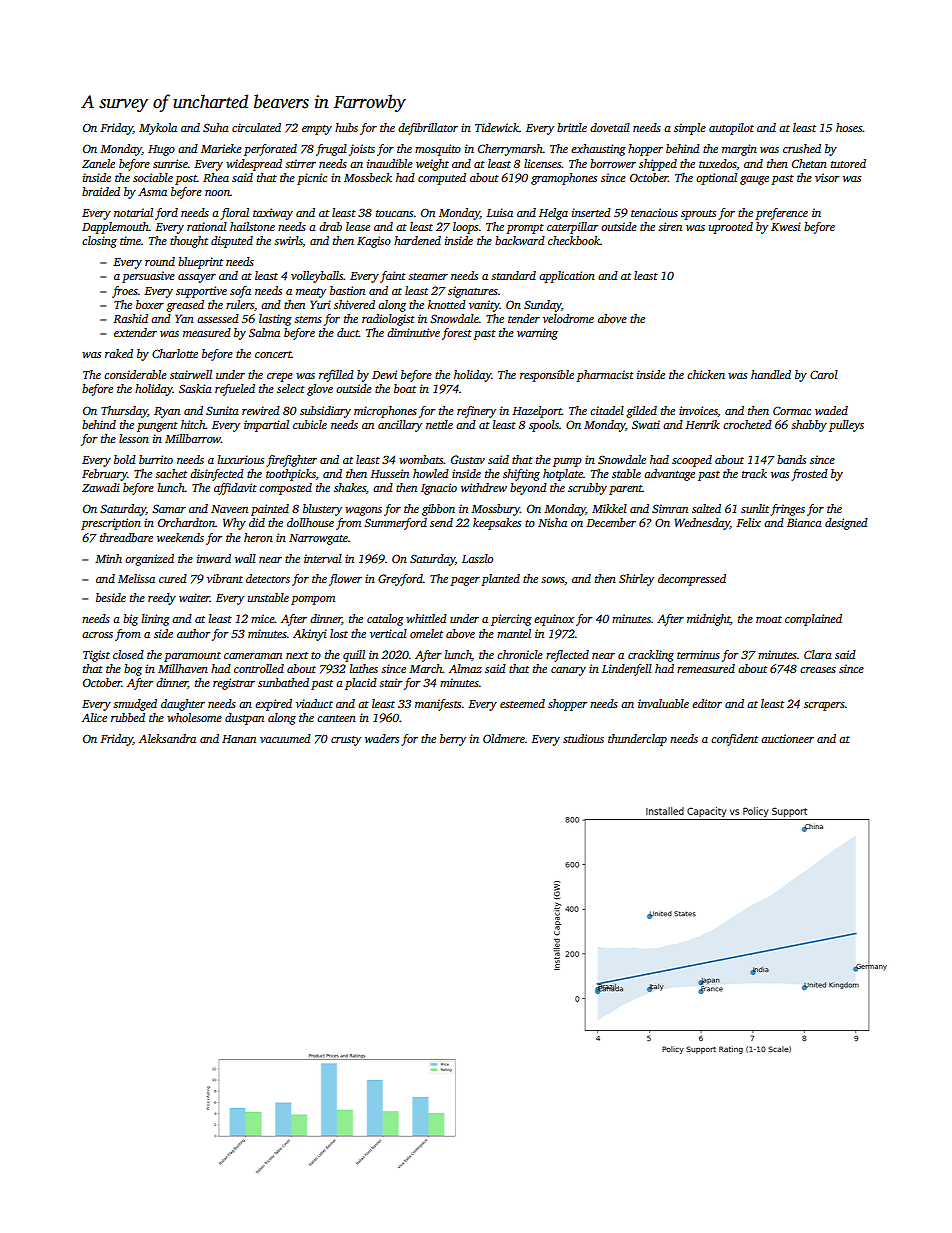  I want to click on noon, so click(217, 193).
